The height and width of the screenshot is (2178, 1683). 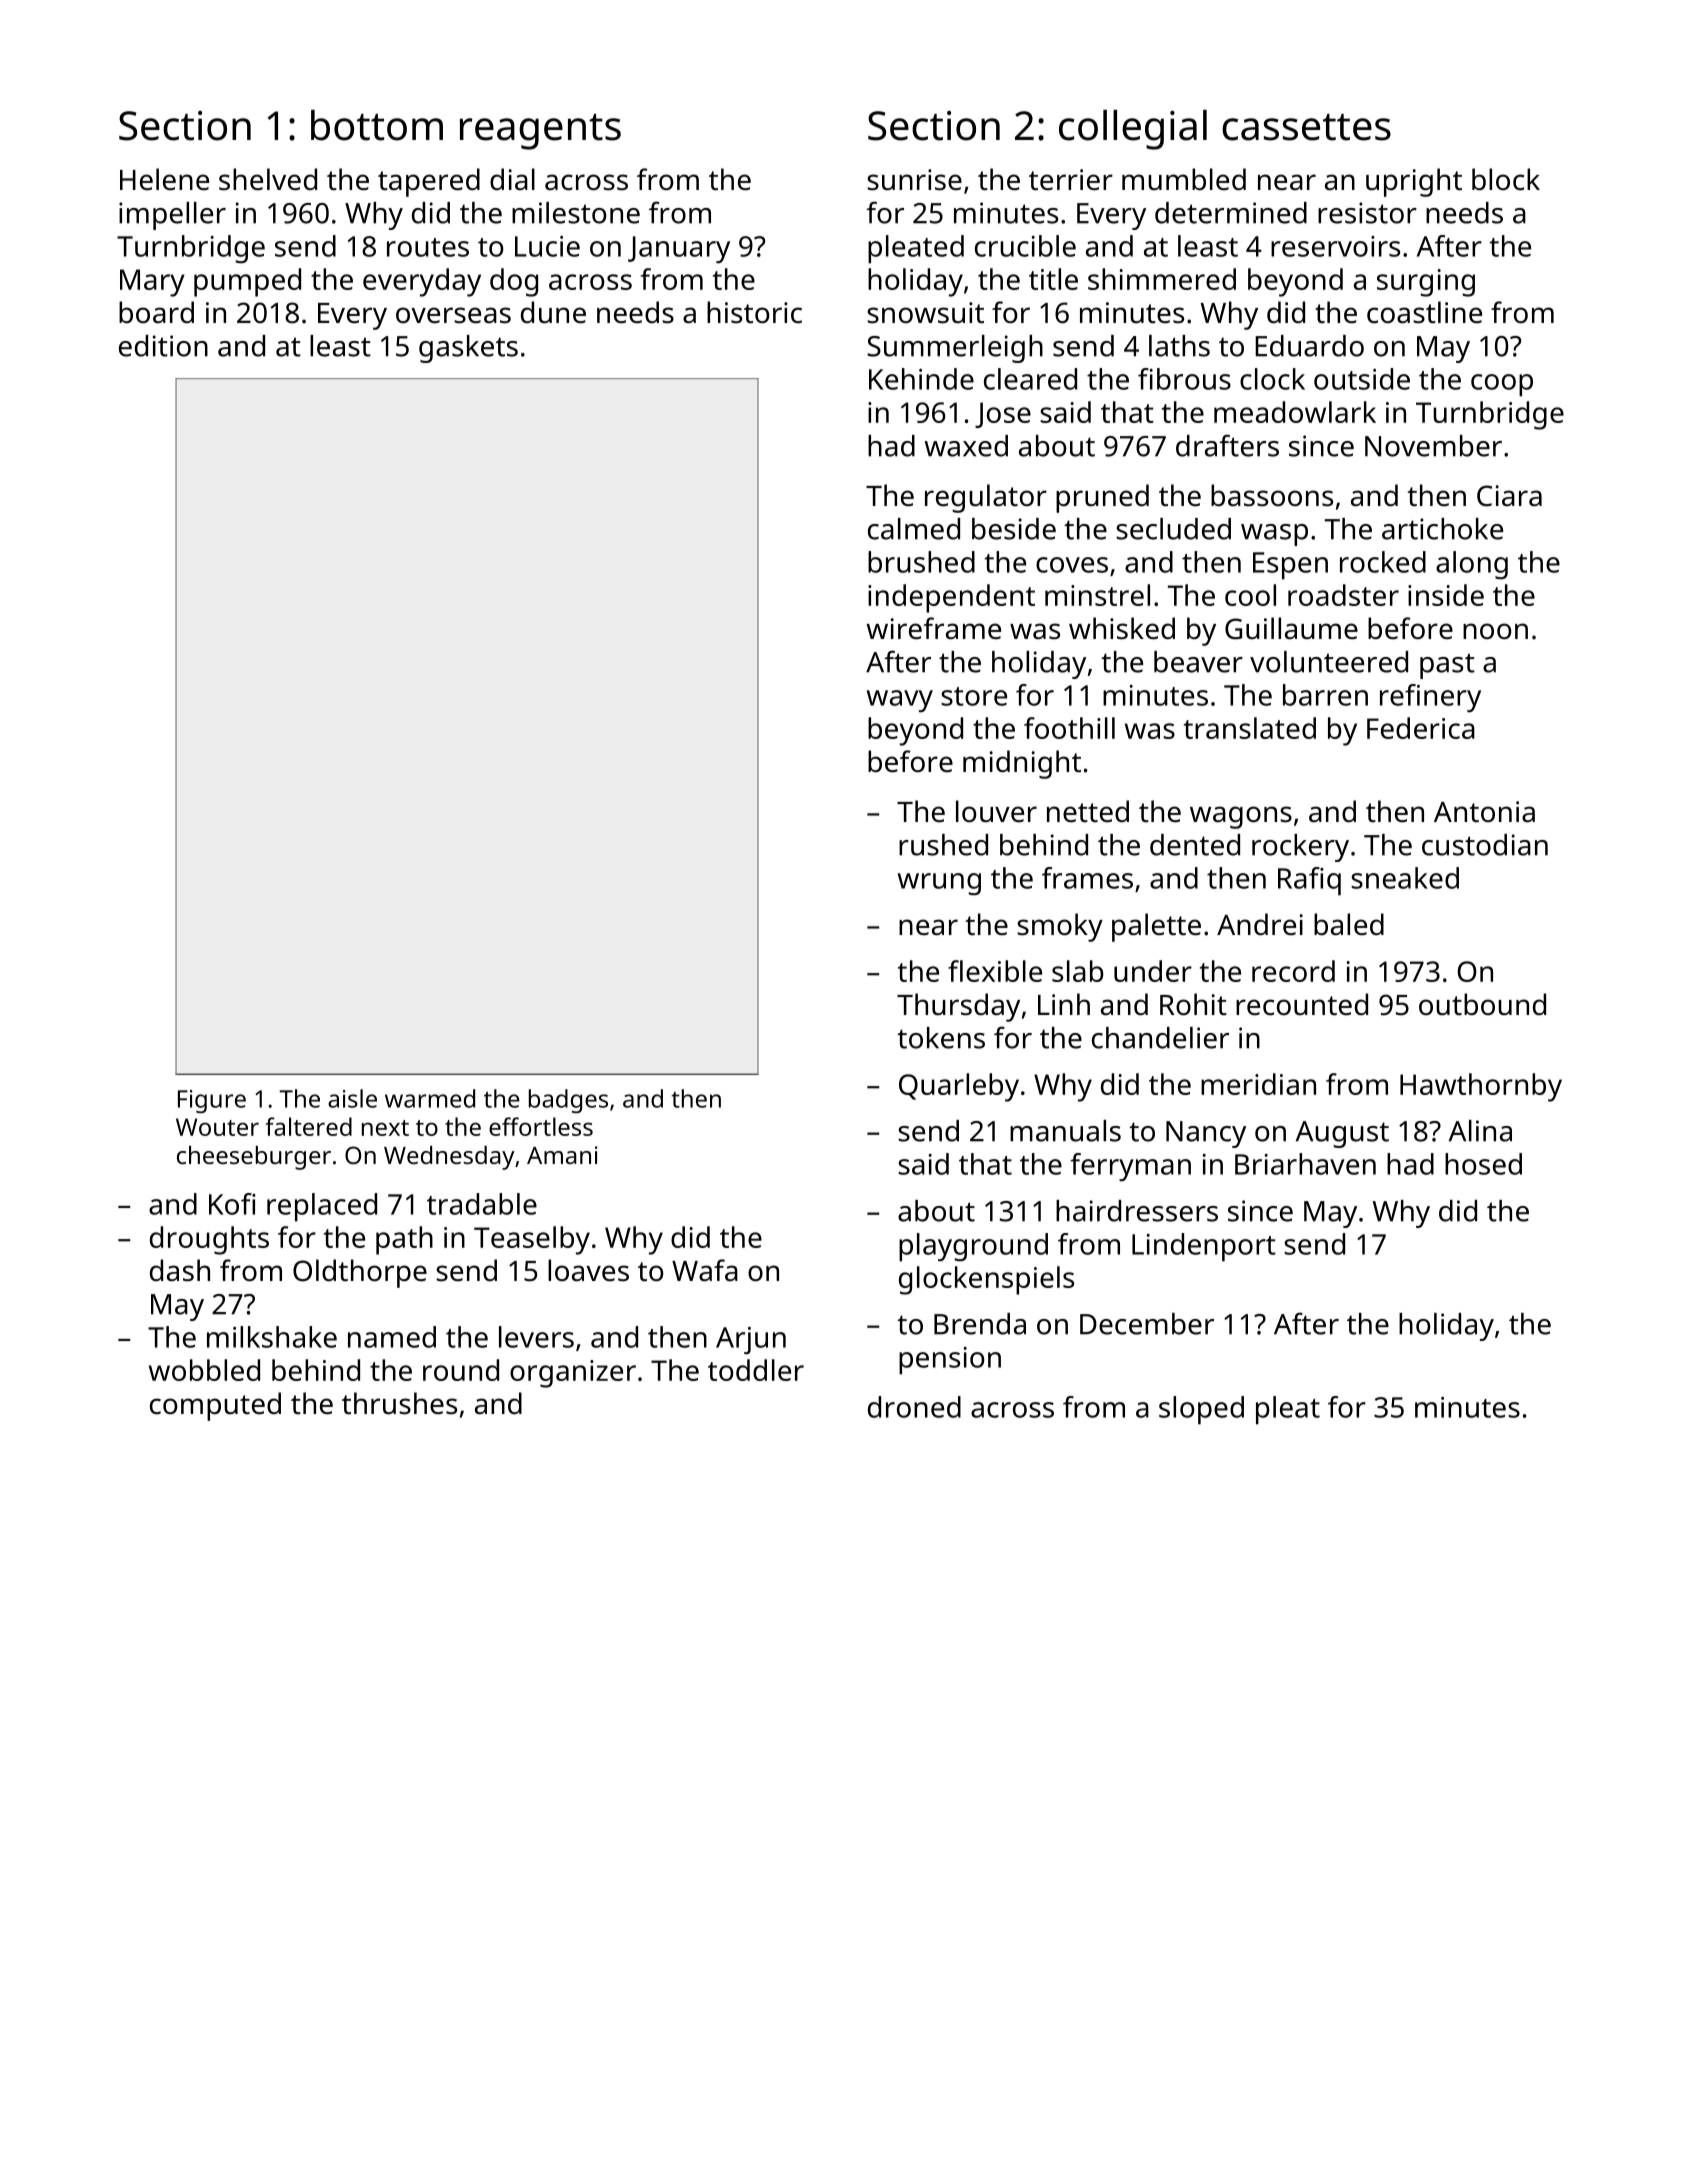 What do you see at coordinates (449, 1158) in the screenshot?
I see `Wednesday` at bounding box center [449, 1158].
